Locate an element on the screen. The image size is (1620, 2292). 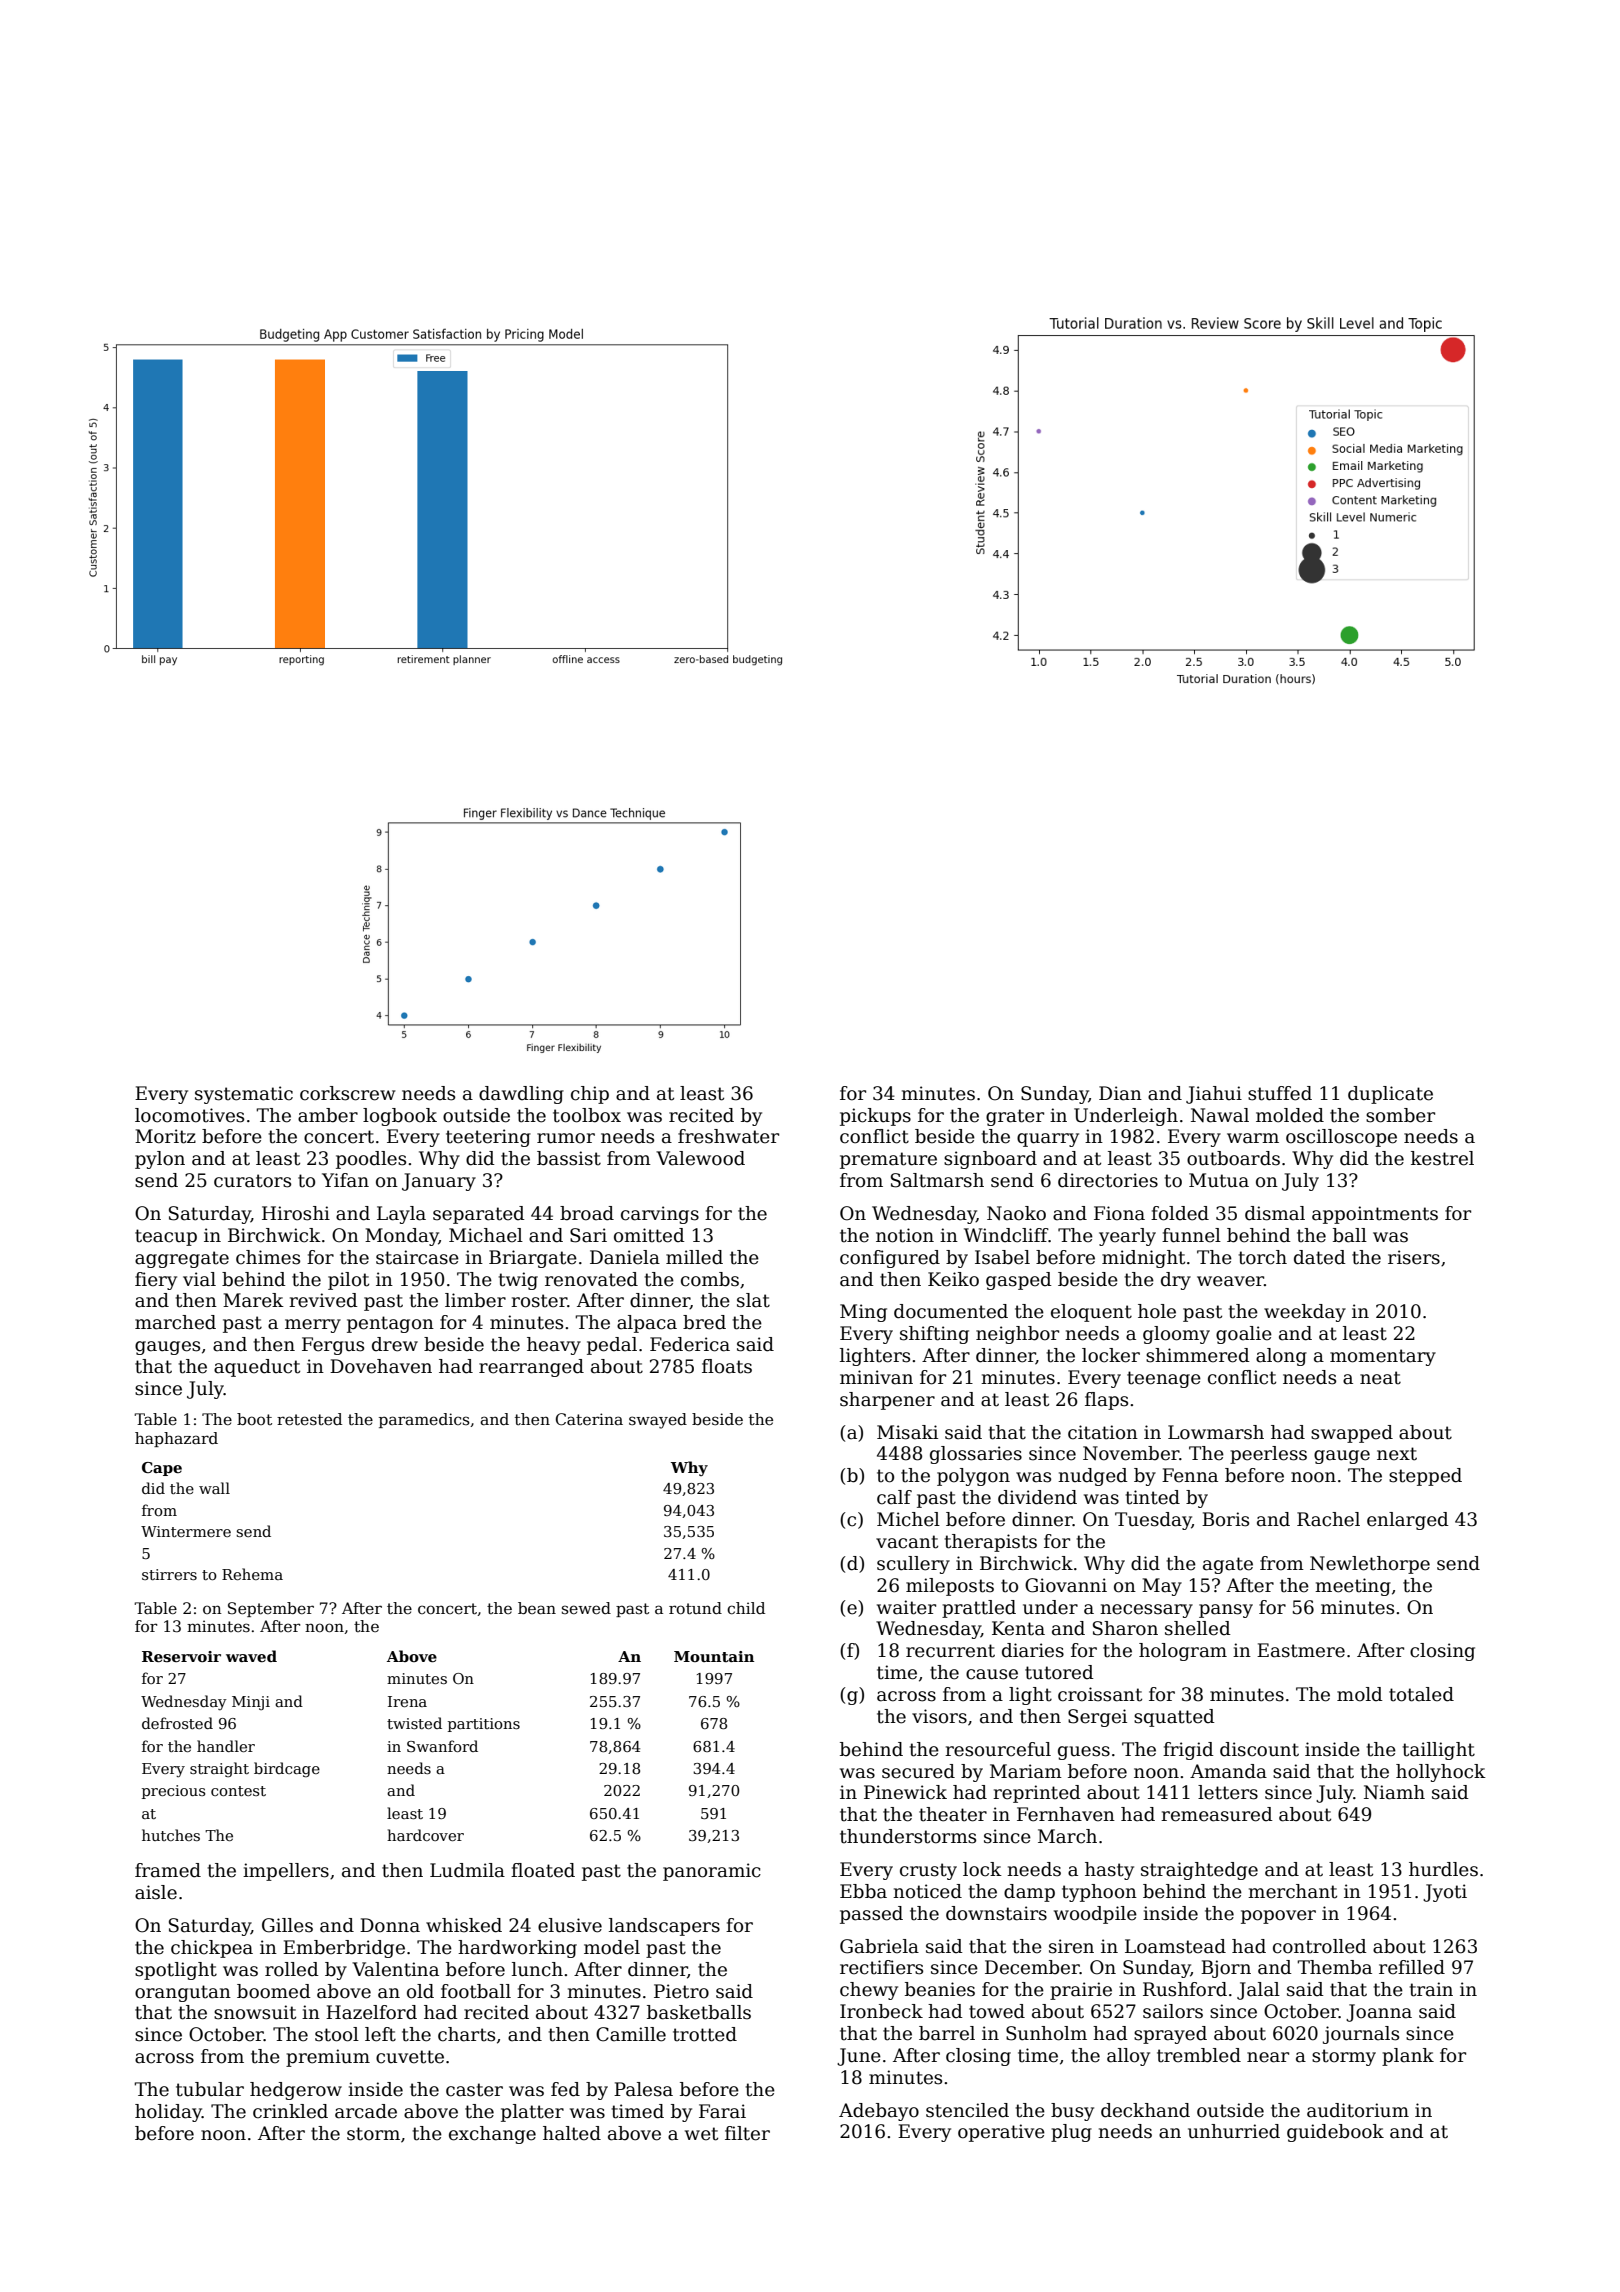
visors is located at coordinates (939, 1716).
